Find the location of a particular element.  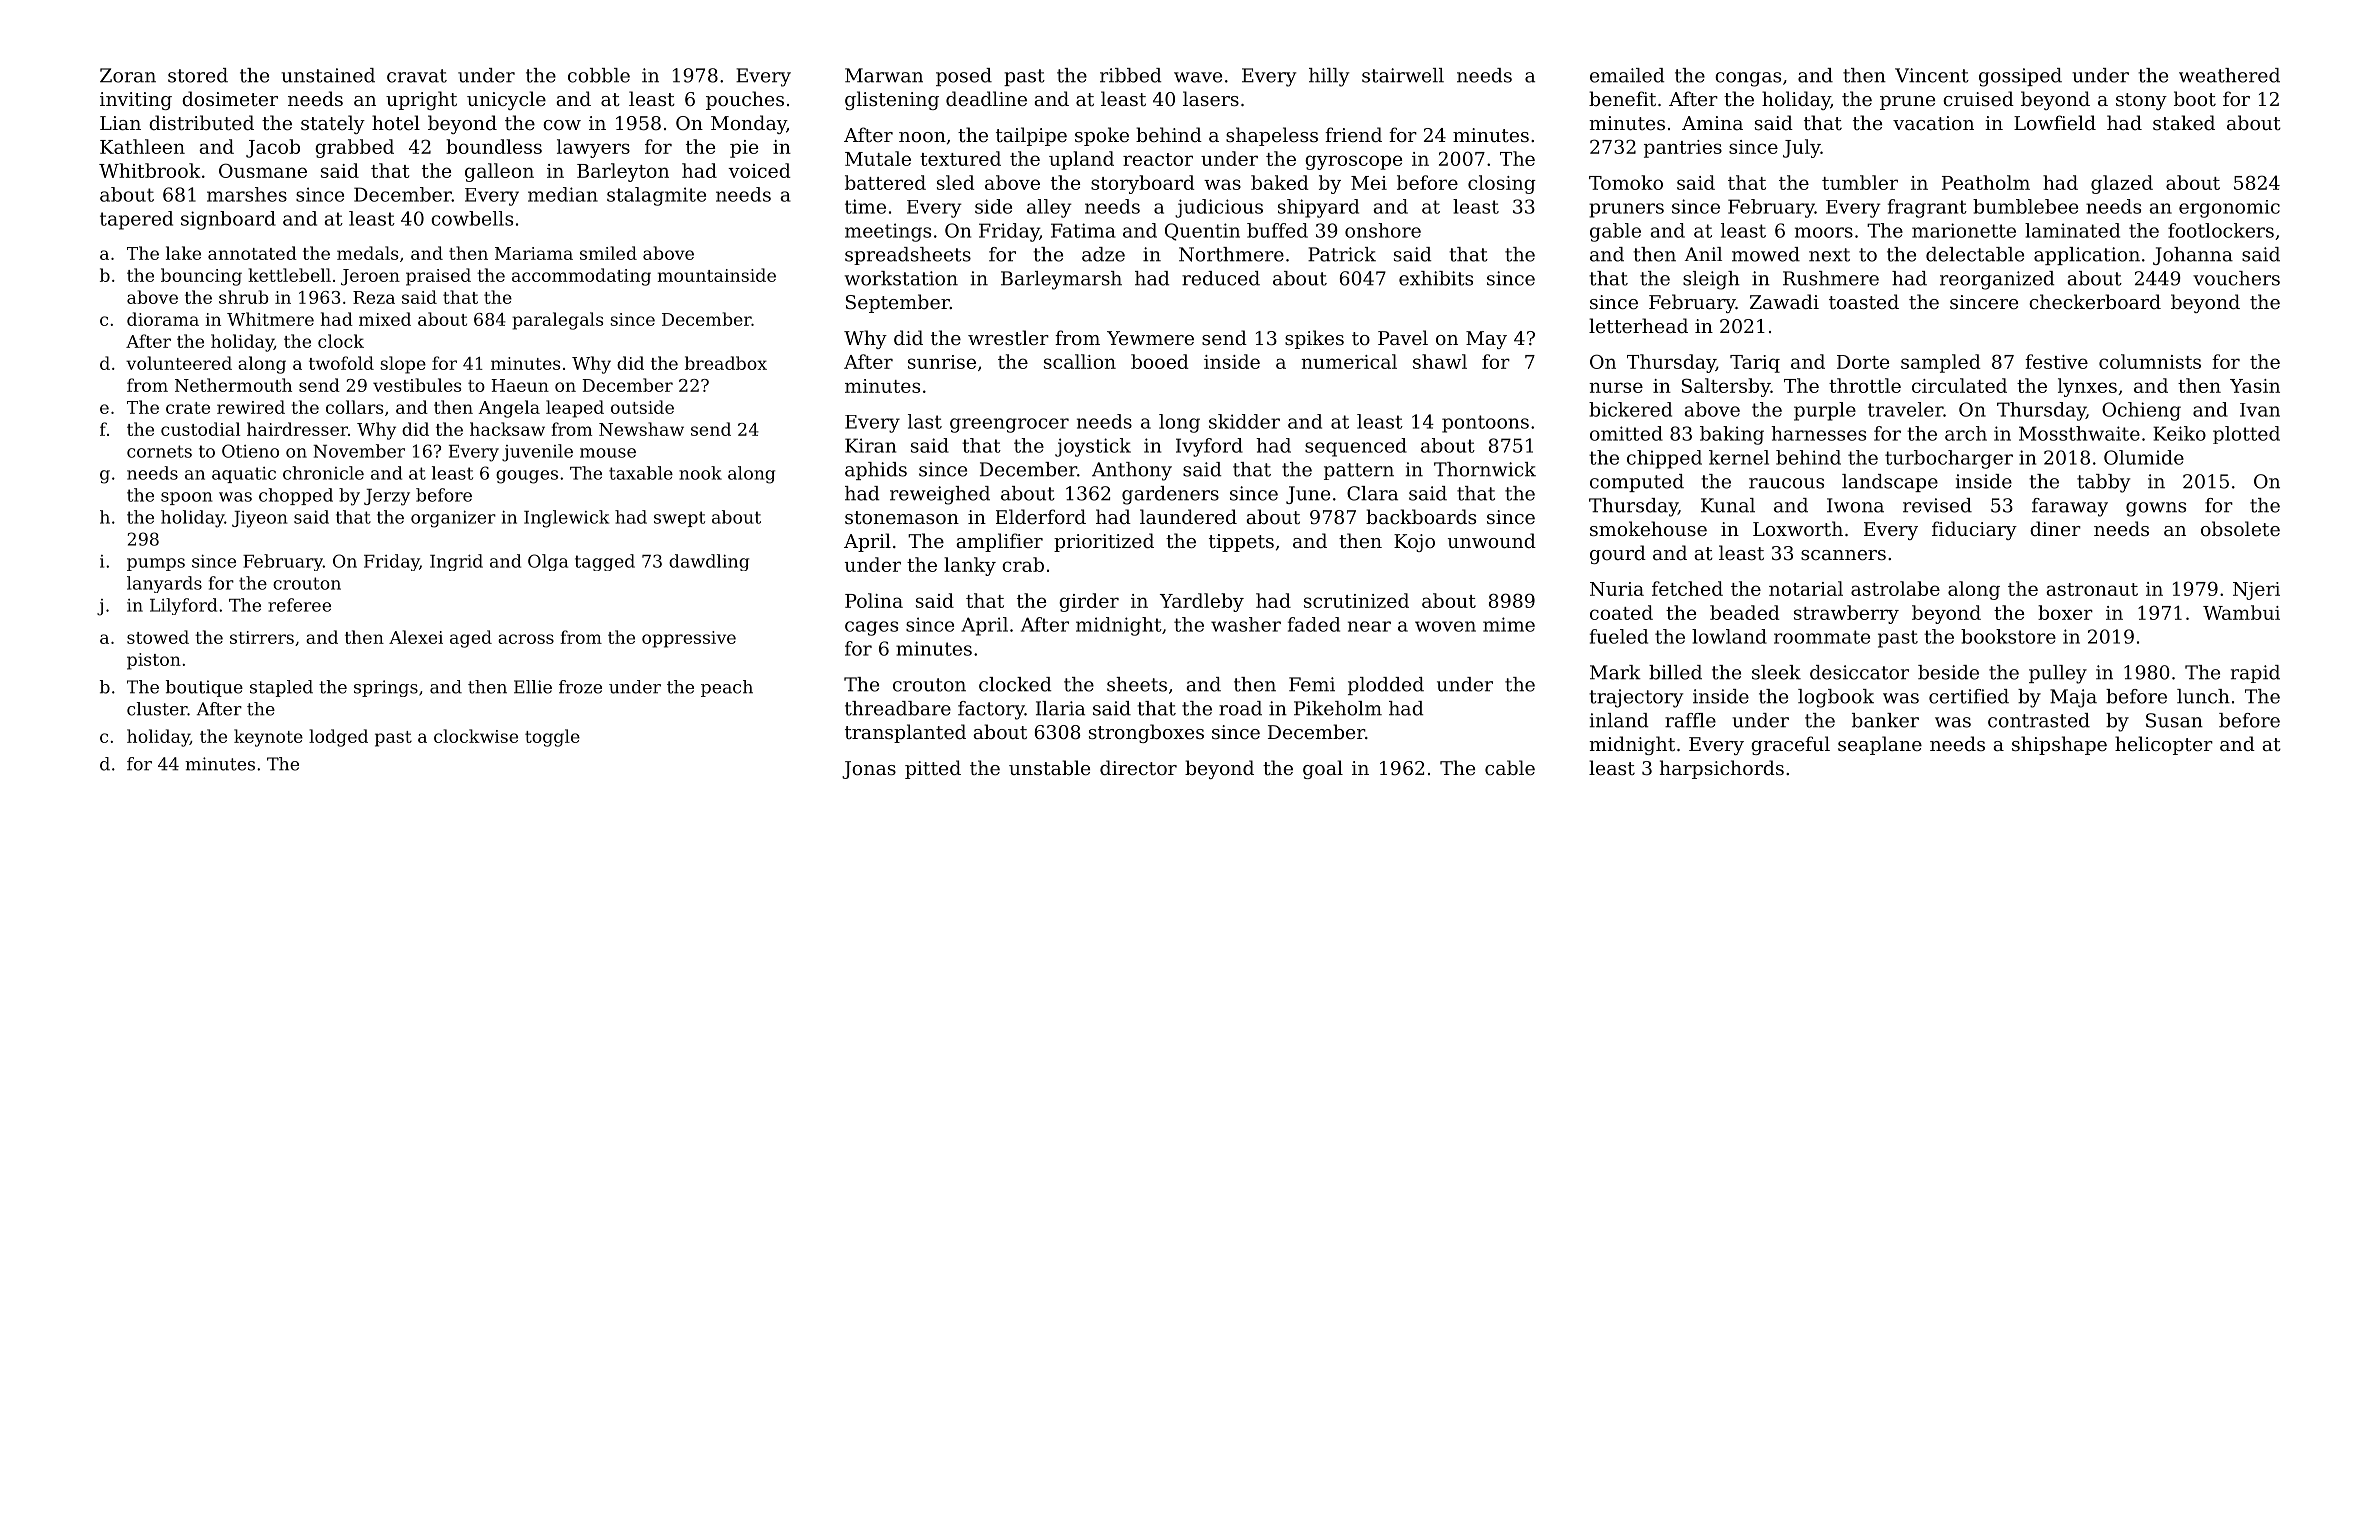

weathered is located at coordinates (2229, 75).
